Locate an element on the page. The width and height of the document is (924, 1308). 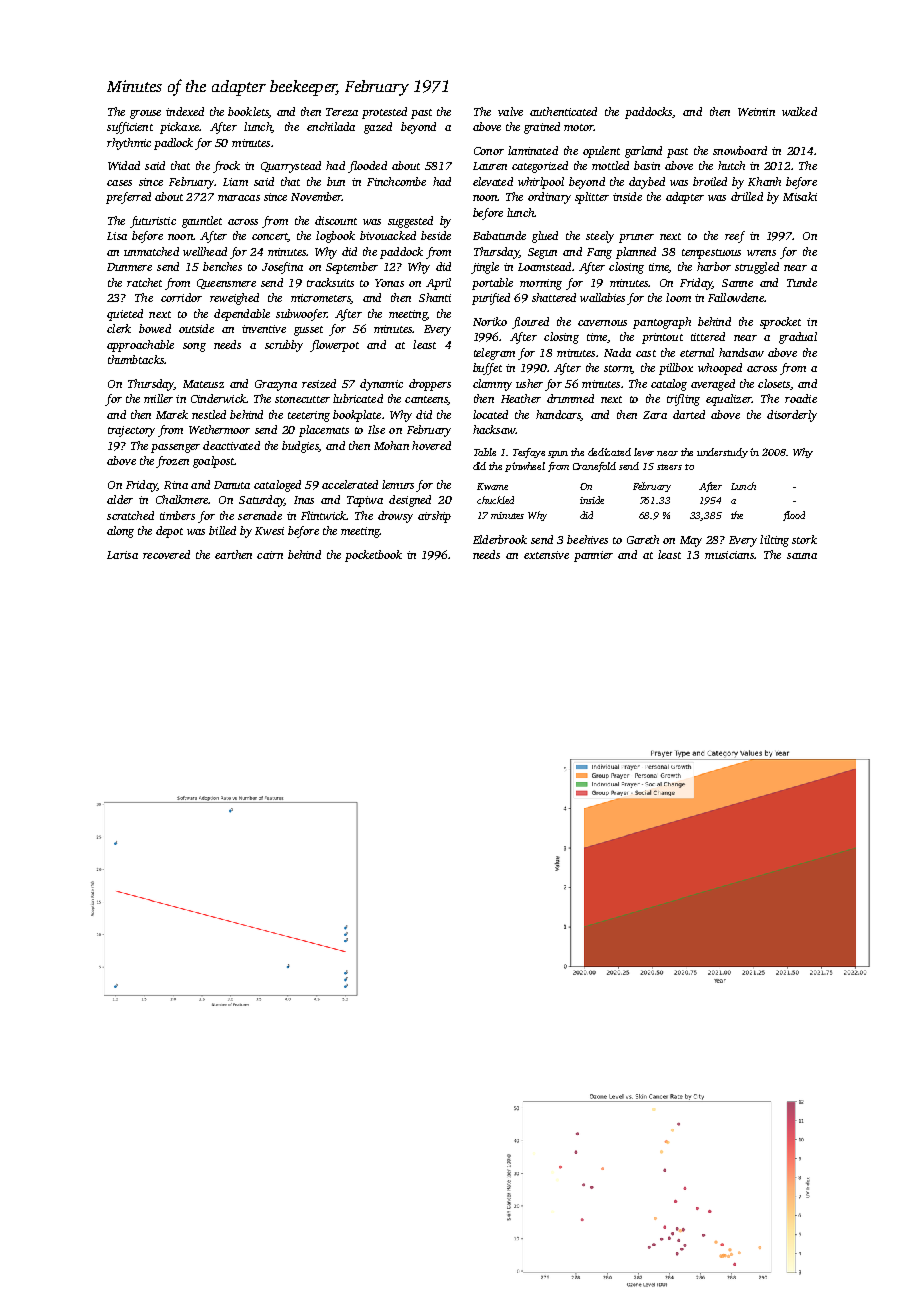
drilled is located at coordinates (747, 196).
